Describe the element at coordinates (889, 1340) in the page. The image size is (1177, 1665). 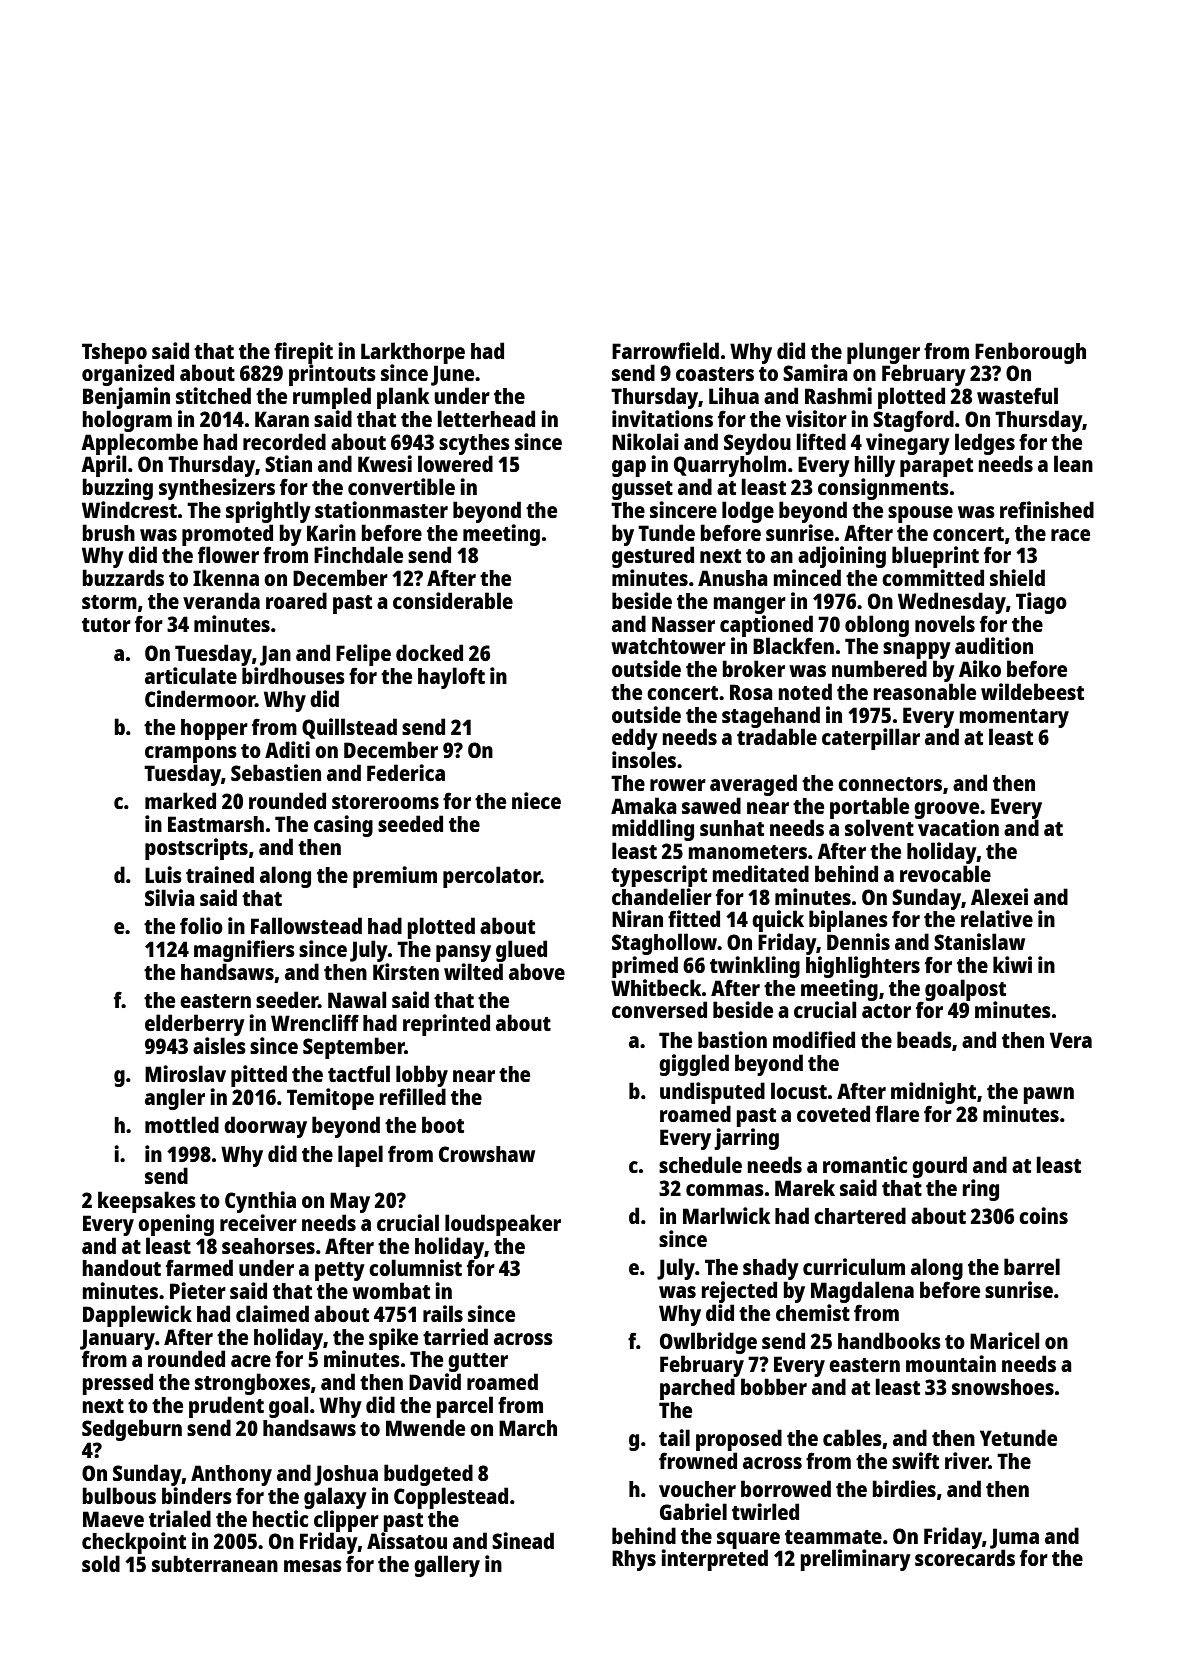
I see `handbooks` at that location.
